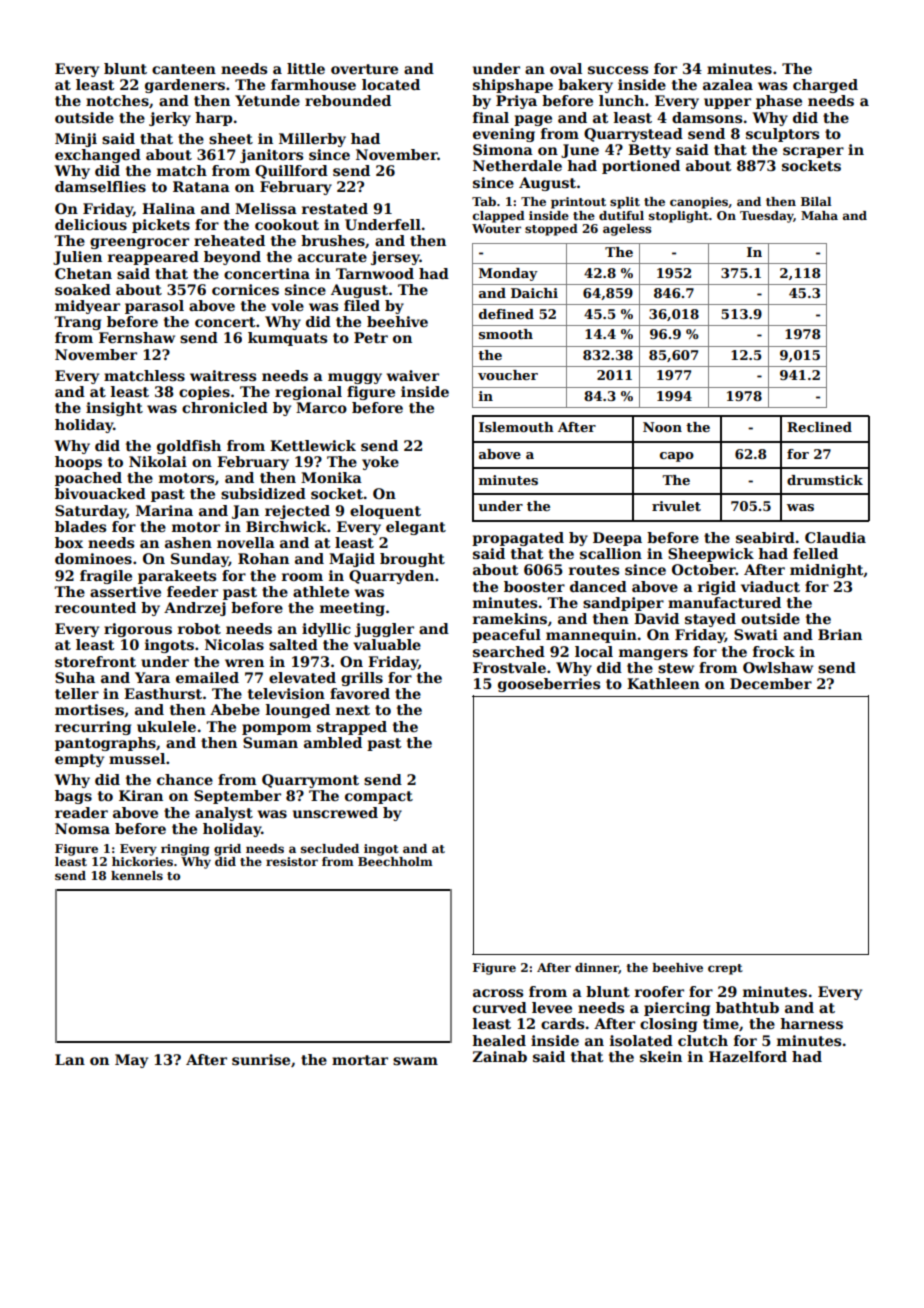 This document has height=1308, width=924. Describe the element at coordinates (770, 586) in the document. I see `viaduct` at that location.
